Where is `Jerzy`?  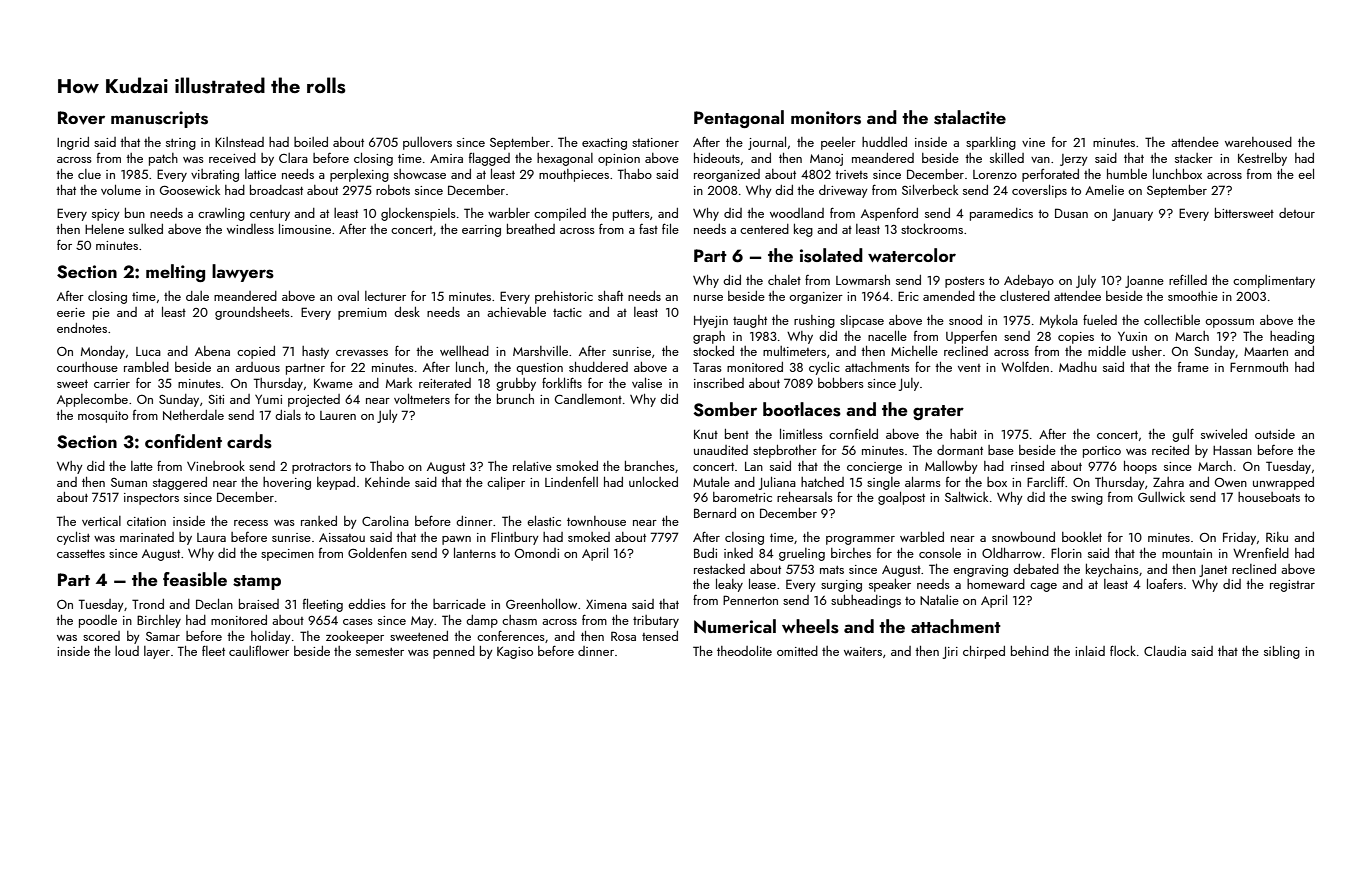
Jerzy is located at coordinates (1074, 160).
